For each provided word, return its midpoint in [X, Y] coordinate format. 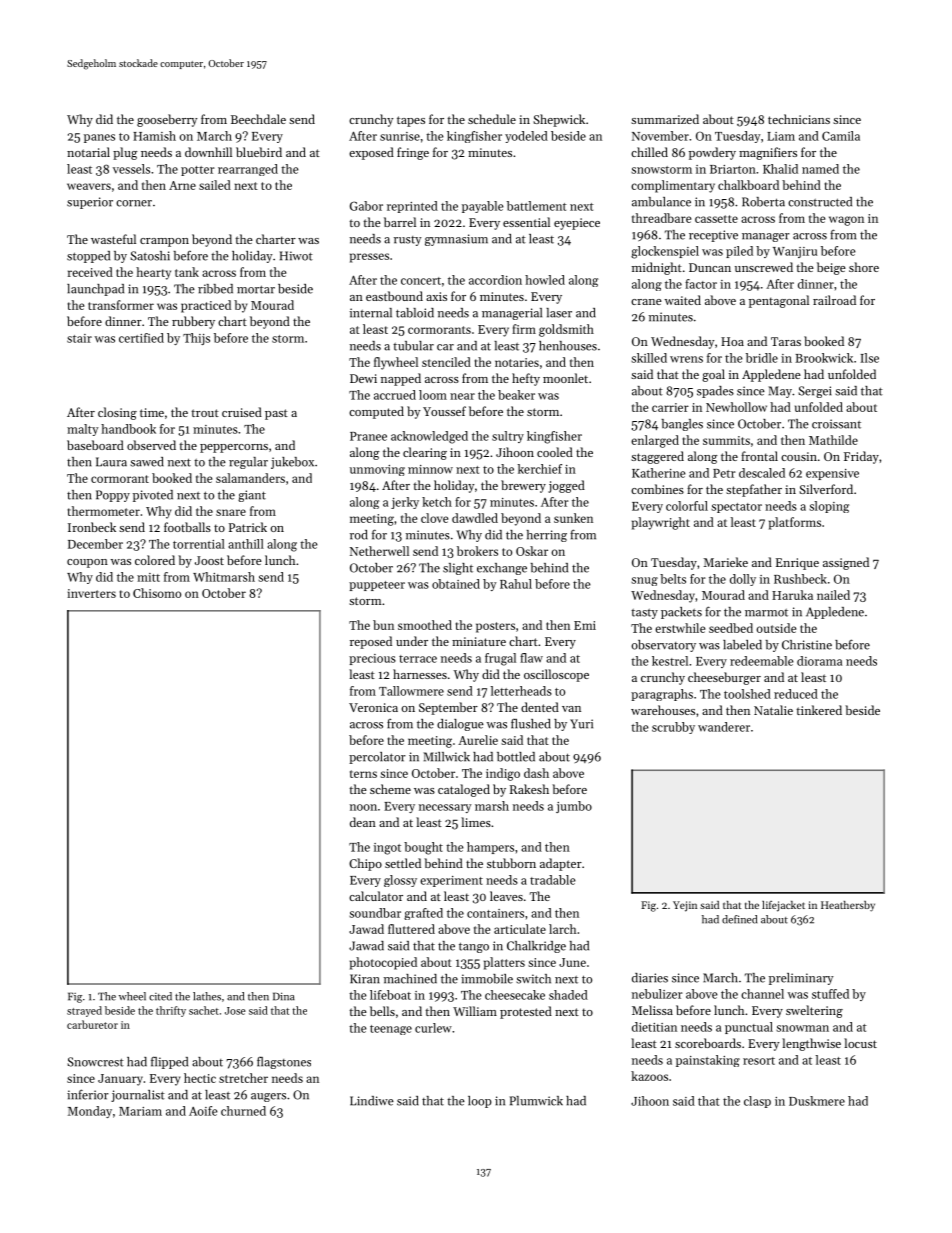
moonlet [565, 378]
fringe [413, 153]
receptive [713, 236]
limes [476, 822]
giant [252, 496]
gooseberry [167, 120]
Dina [284, 996]
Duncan [710, 267]
